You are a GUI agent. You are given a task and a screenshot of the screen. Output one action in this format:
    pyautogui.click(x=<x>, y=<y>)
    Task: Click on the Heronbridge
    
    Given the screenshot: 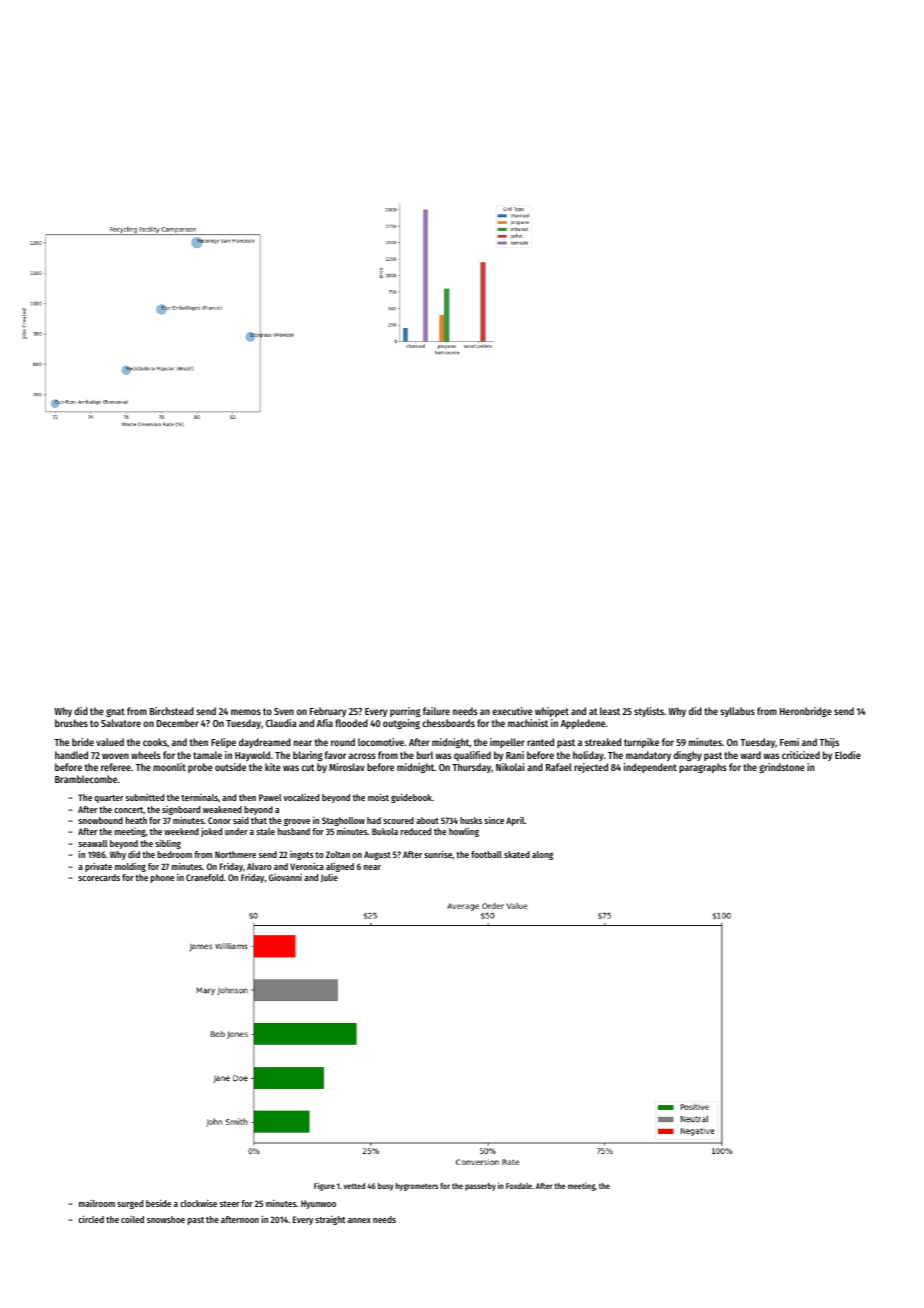 What is the action you would take?
    pyautogui.click(x=806, y=712)
